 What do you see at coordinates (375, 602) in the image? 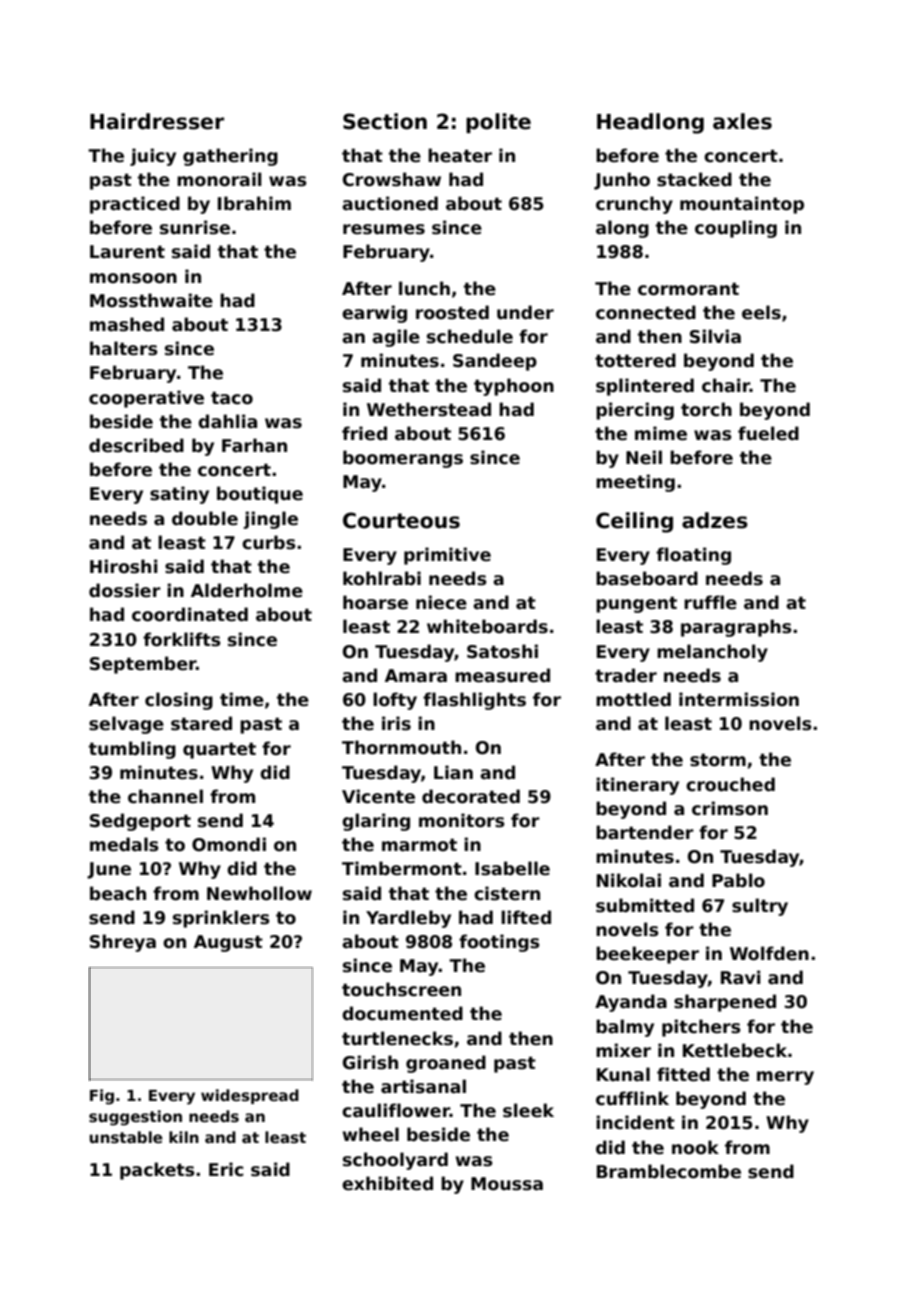
I see `hoarse` at bounding box center [375, 602].
